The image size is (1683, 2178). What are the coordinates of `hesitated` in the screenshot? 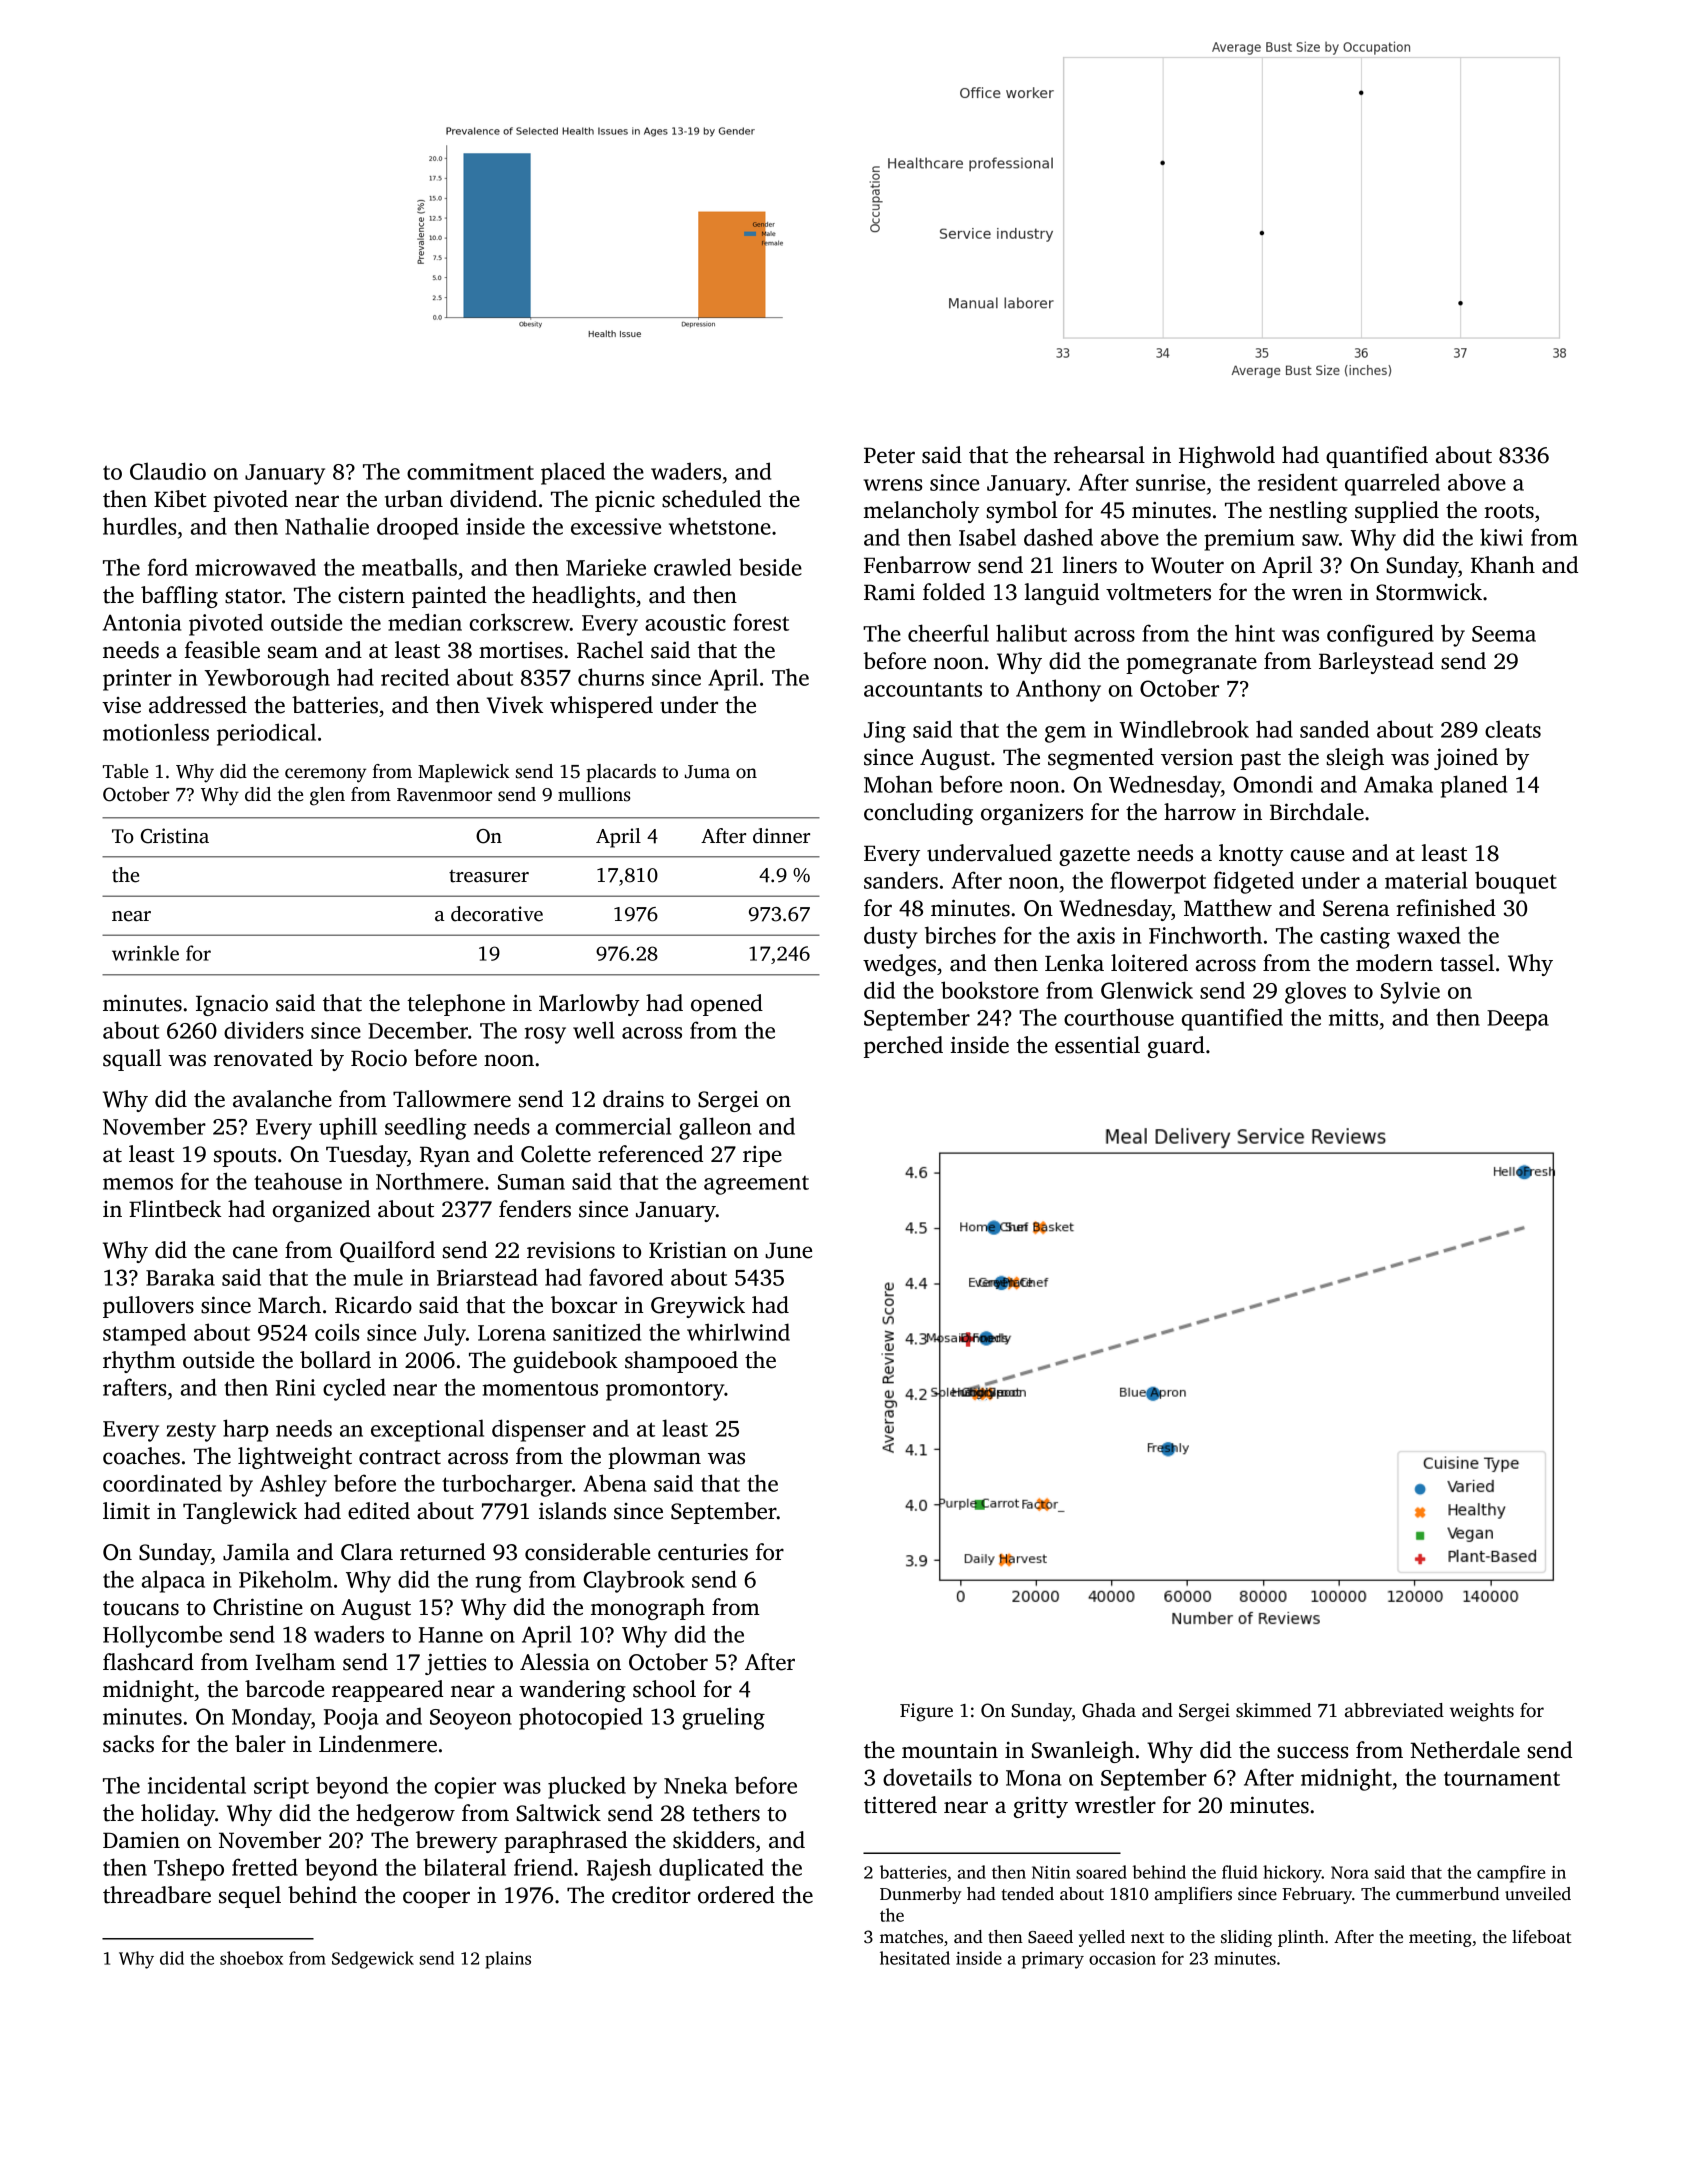 It's located at (915, 1958).
